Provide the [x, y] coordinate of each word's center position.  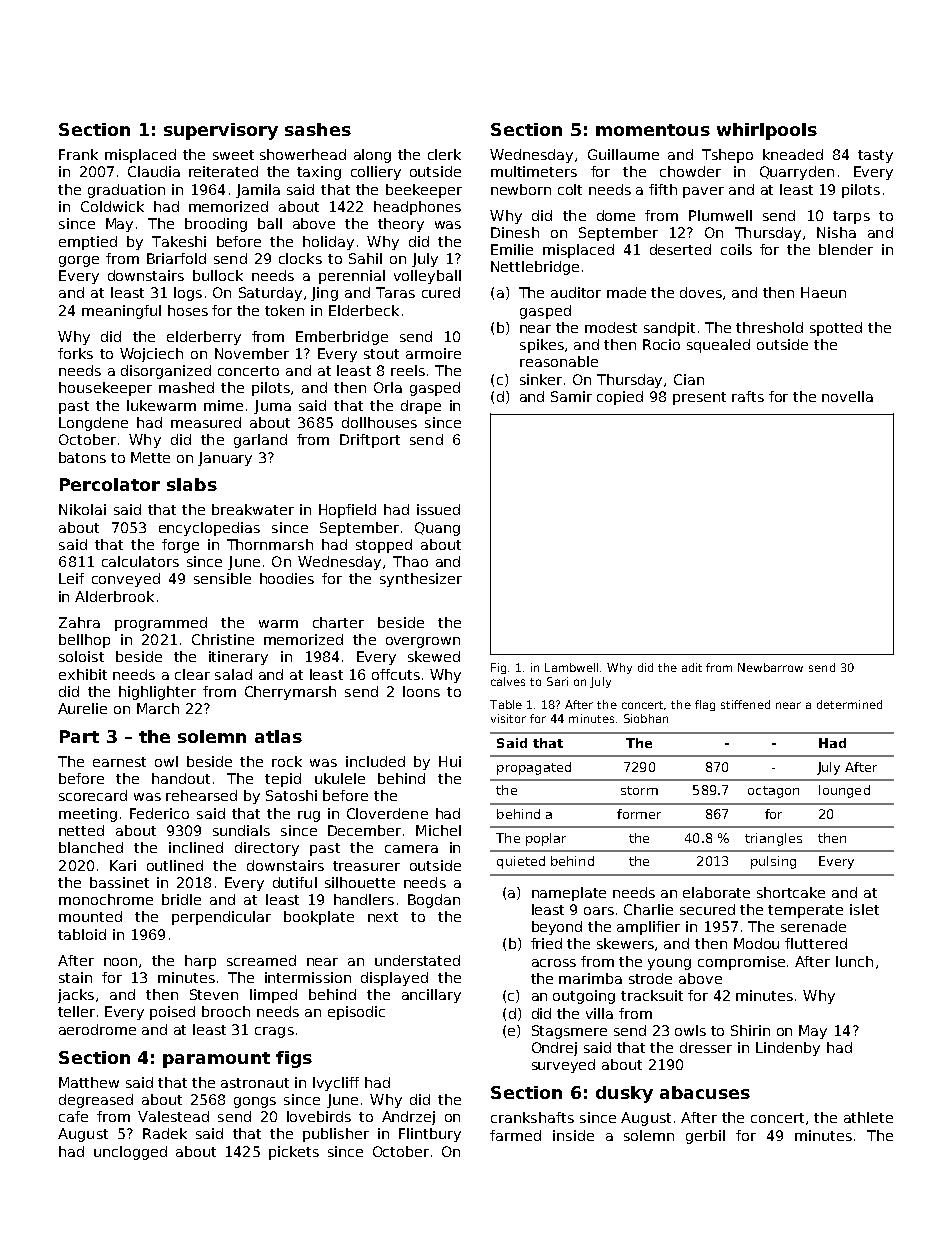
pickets [294, 1153]
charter [338, 622]
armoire [433, 353]
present [699, 398]
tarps [851, 217]
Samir [571, 396]
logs [188, 294]
